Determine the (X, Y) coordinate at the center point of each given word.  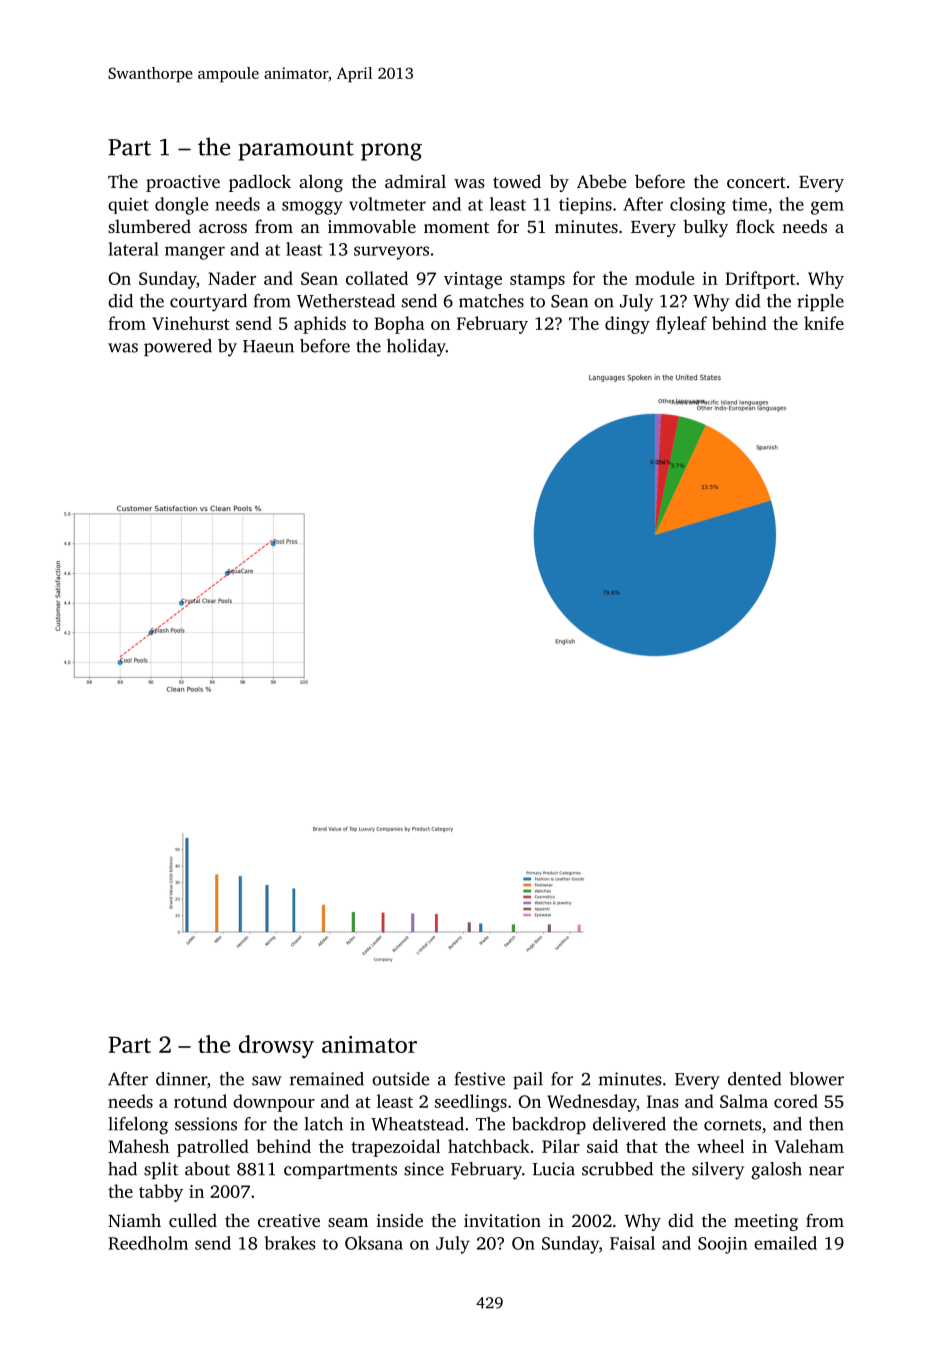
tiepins (585, 205)
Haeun (268, 346)
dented (754, 1079)
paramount (296, 151)
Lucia (554, 1169)
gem (827, 208)
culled (193, 1220)
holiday (416, 348)
